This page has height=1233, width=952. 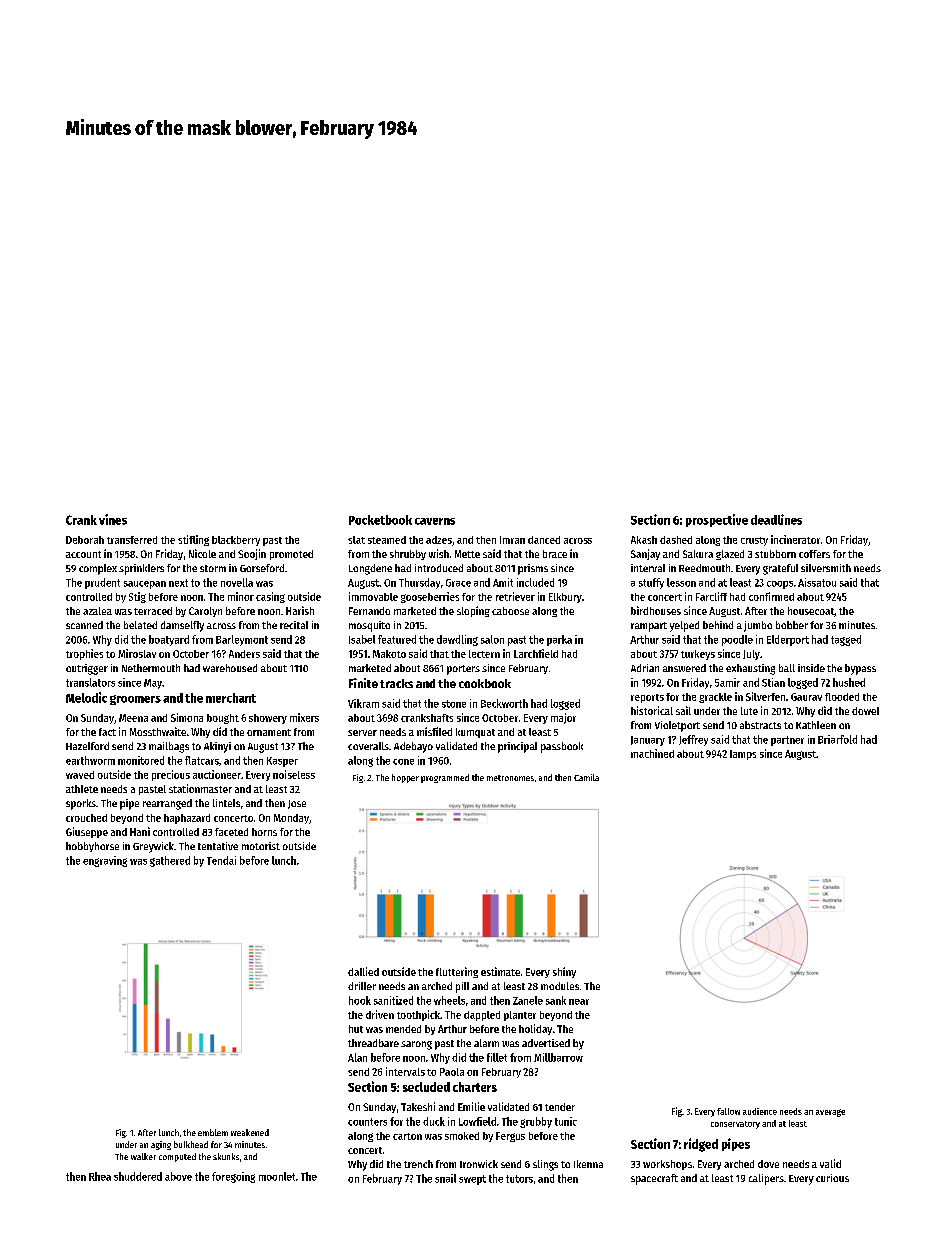 I want to click on immovable, so click(x=373, y=596).
